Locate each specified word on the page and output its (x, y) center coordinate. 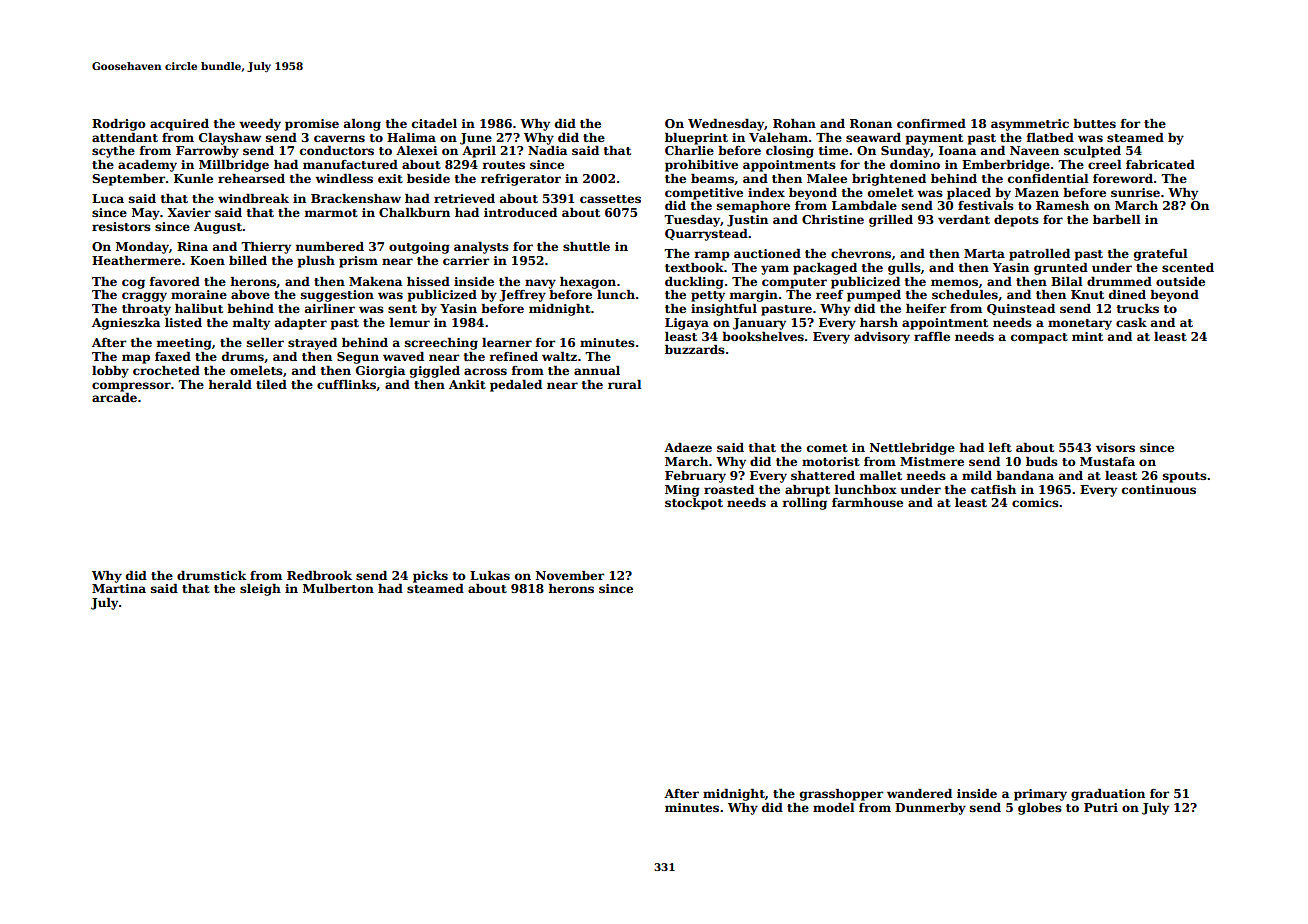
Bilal (1067, 281)
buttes (1094, 123)
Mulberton (338, 588)
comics (1035, 502)
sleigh (260, 590)
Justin (747, 221)
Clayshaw (230, 139)
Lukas (490, 575)
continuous (1159, 489)
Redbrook (319, 575)
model (834, 807)
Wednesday (726, 125)
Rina (192, 246)
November (570, 575)
